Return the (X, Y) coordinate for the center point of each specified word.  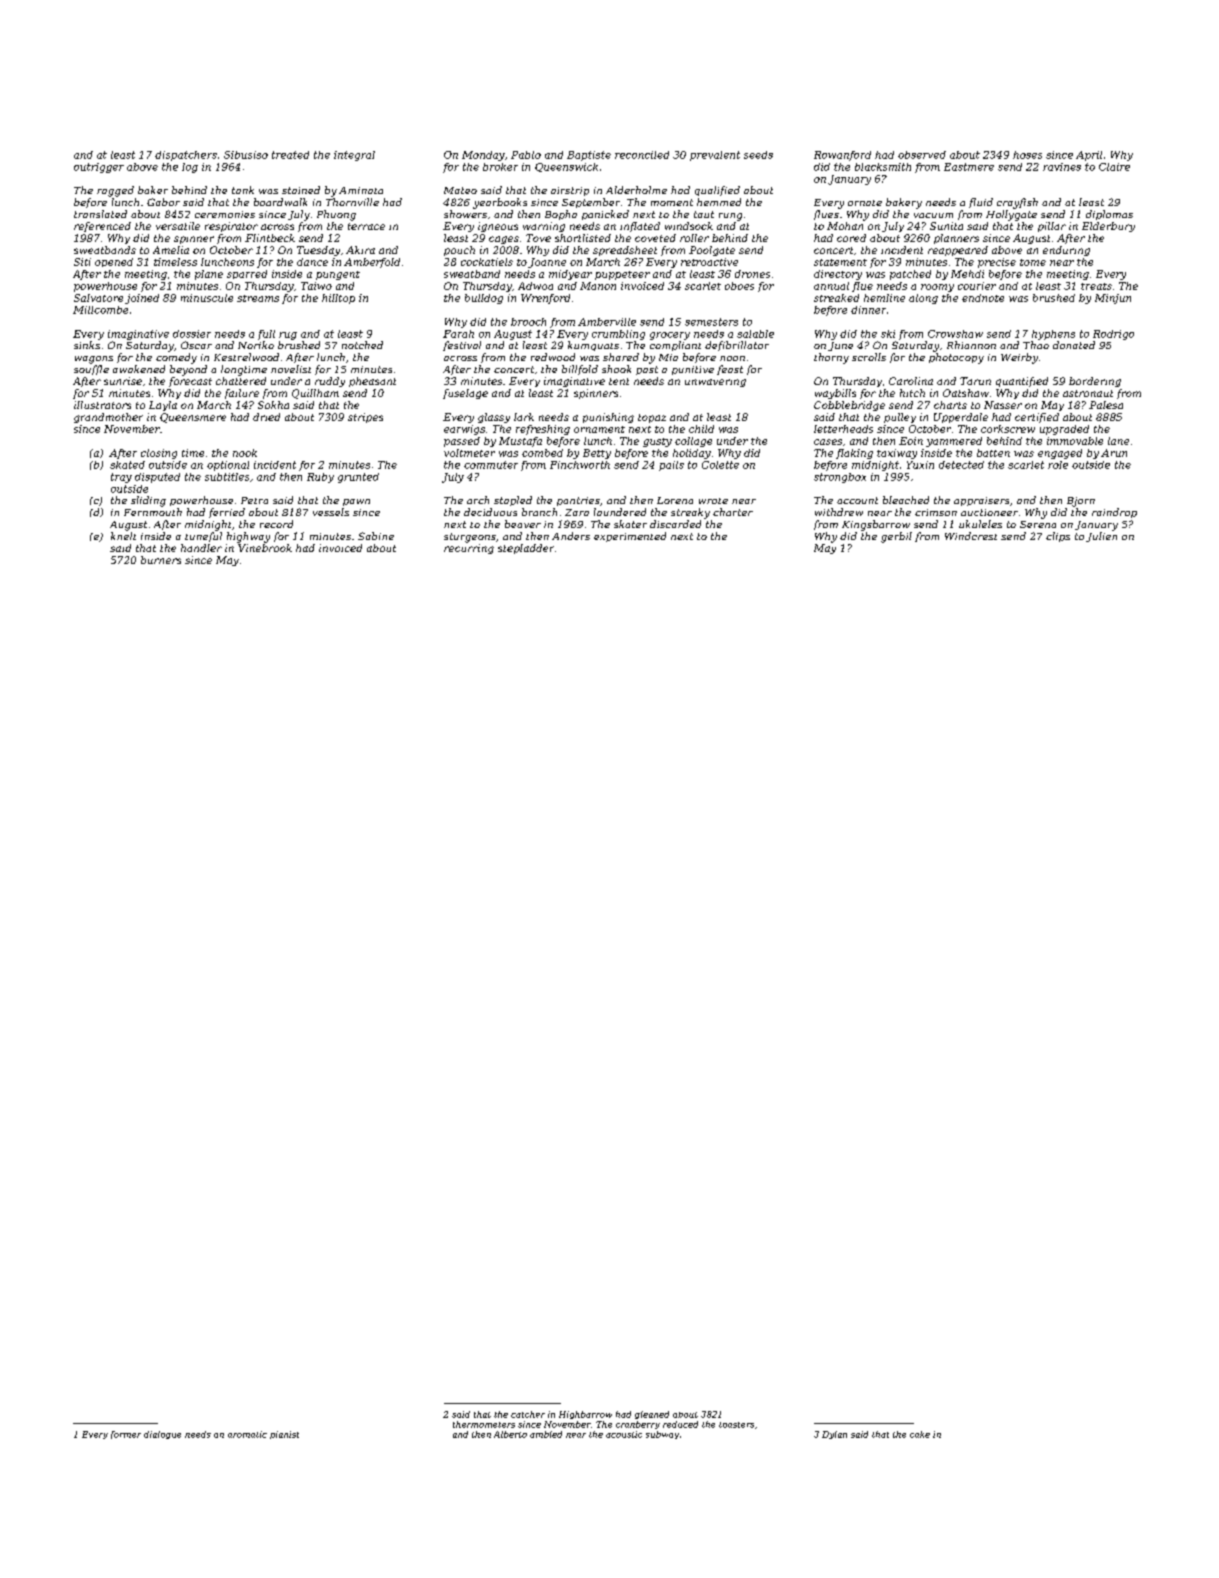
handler (201, 548)
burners (161, 560)
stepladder (526, 549)
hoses (1027, 155)
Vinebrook (265, 548)
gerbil (896, 537)
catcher (528, 1414)
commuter (491, 465)
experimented (630, 537)
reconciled (642, 155)
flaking (854, 454)
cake (920, 1434)
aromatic (247, 1434)
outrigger (99, 168)
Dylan (834, 1435)
